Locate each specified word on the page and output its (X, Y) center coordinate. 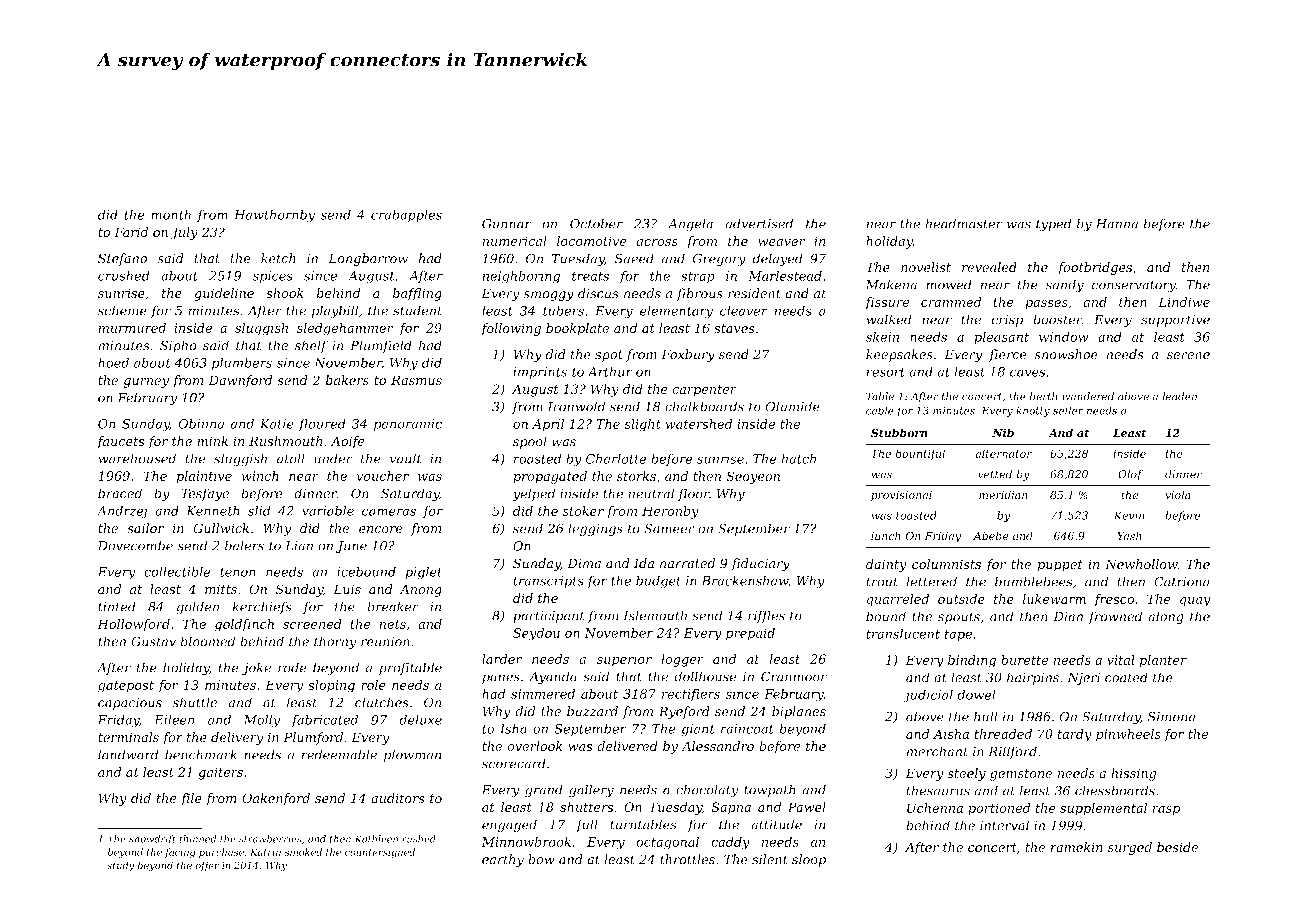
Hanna (1117, 224)
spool (530, 442)
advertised (759, 223)
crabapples (406, 215)
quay (1195, 602)
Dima (584, 563)
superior (624, 660)
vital (1121, 660)
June (351, 547)
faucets (121, 442)
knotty (1033, 411)
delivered (627, 746)
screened (312, 624)
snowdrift (152, 840)
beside (1177, 847)
